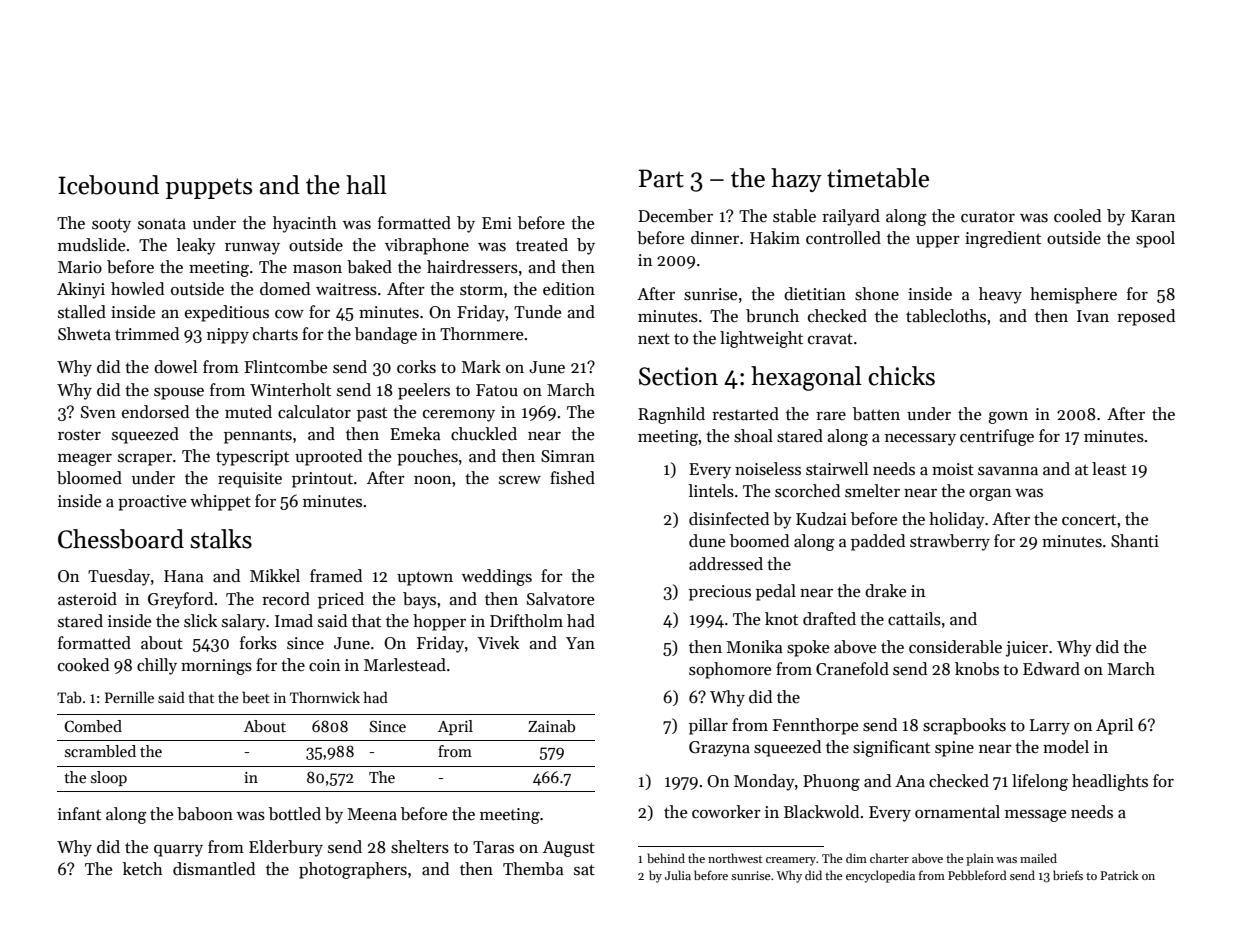 This screenshot has height=952, width=1233. What do you see at coordinates (526, 620) in the screenshot?
I see `Driftholm` at bounding box center [526, 620].
